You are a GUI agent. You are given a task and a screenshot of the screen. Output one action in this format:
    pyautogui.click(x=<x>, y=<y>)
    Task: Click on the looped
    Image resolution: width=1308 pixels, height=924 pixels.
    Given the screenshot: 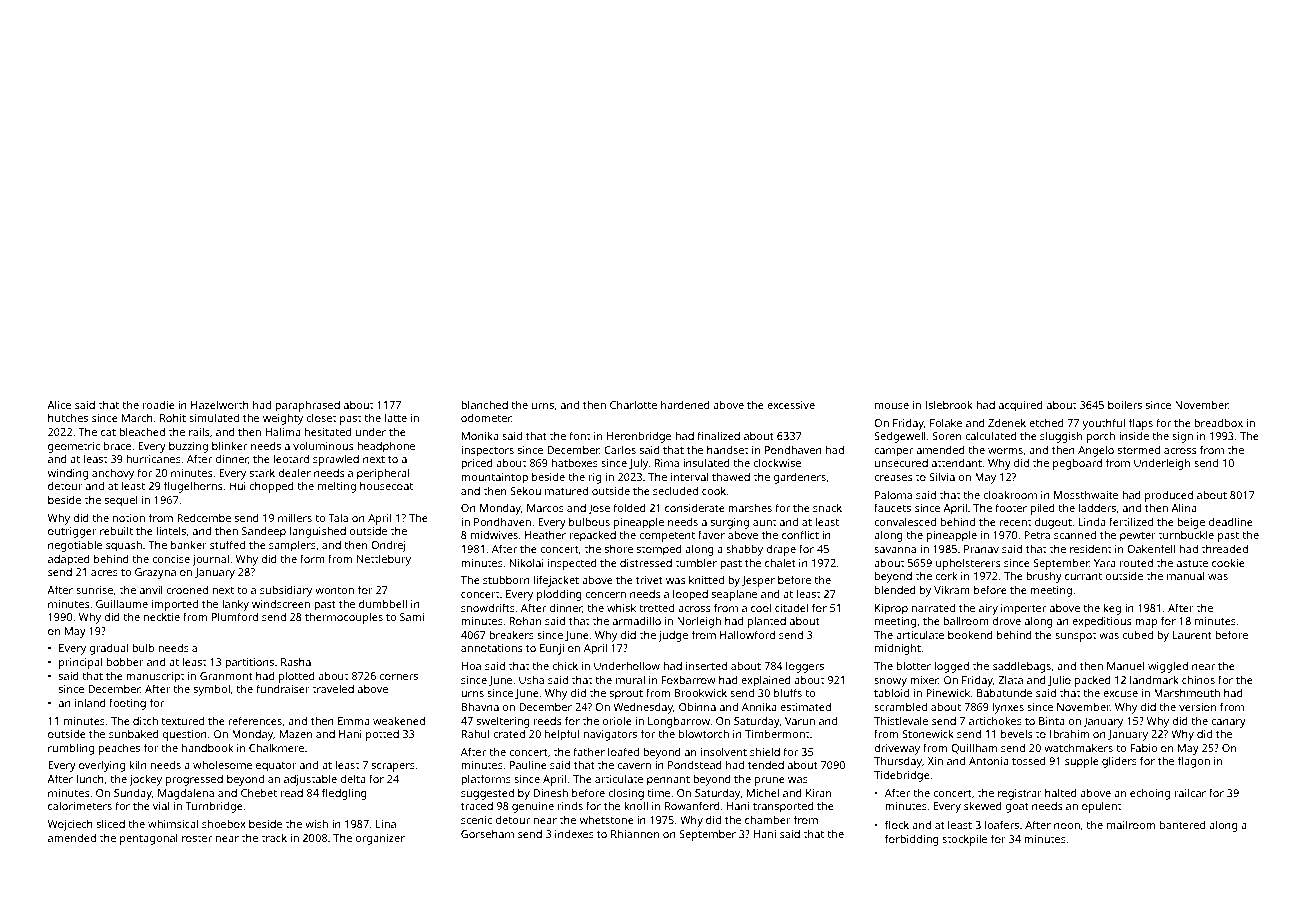 What is the action you would take?
    pyautogui.click(x=690, y=595)
